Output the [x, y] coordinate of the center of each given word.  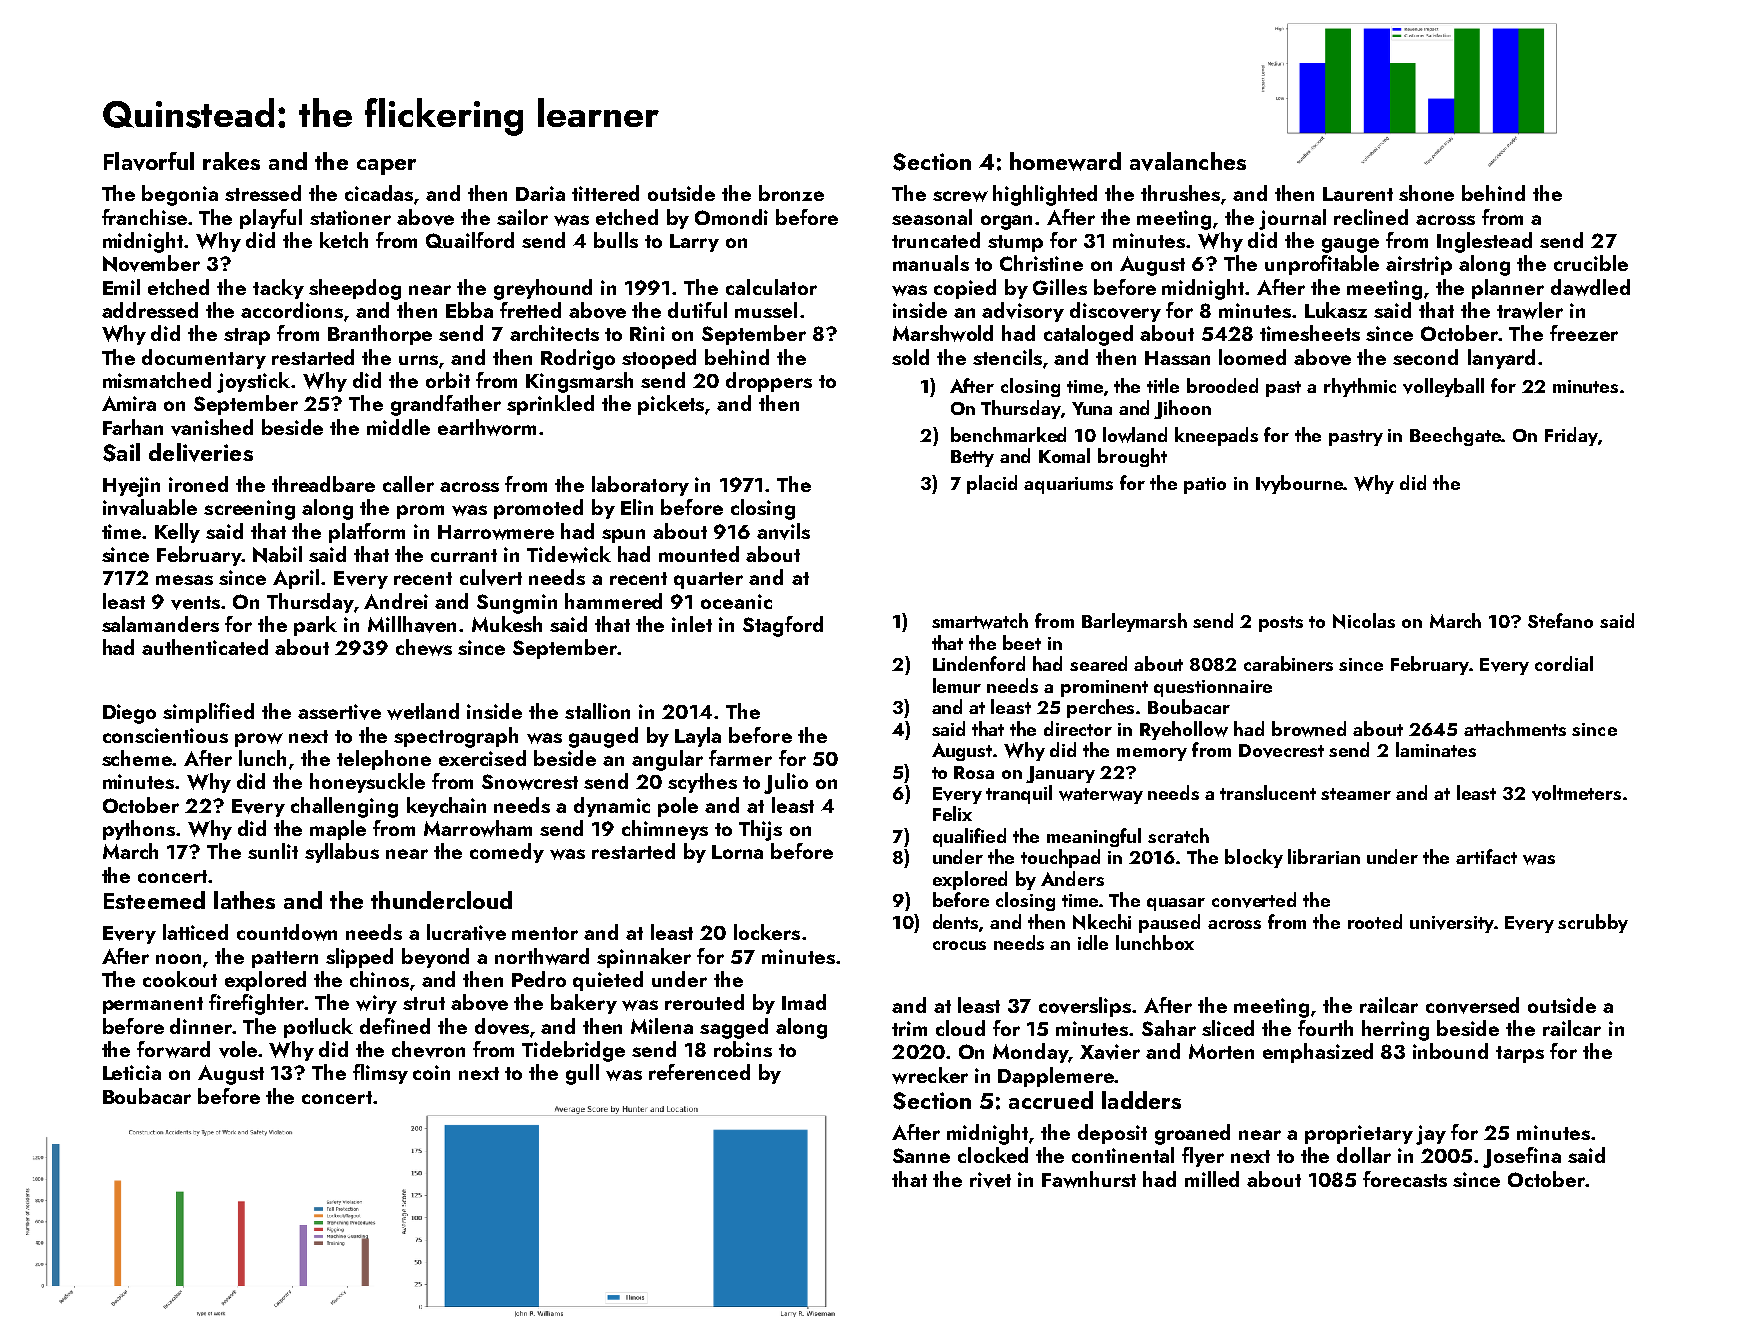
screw [960, 196]
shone [1426, 193]
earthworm [487, 427]
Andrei [396, 601]
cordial [1564, 663]
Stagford [783, 626]
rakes [231, 161]
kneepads [1216, 436]
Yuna [1092, 408]
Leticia [132, 1072]
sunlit [273, 851]
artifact [1486, 856]
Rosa [974, 772]
